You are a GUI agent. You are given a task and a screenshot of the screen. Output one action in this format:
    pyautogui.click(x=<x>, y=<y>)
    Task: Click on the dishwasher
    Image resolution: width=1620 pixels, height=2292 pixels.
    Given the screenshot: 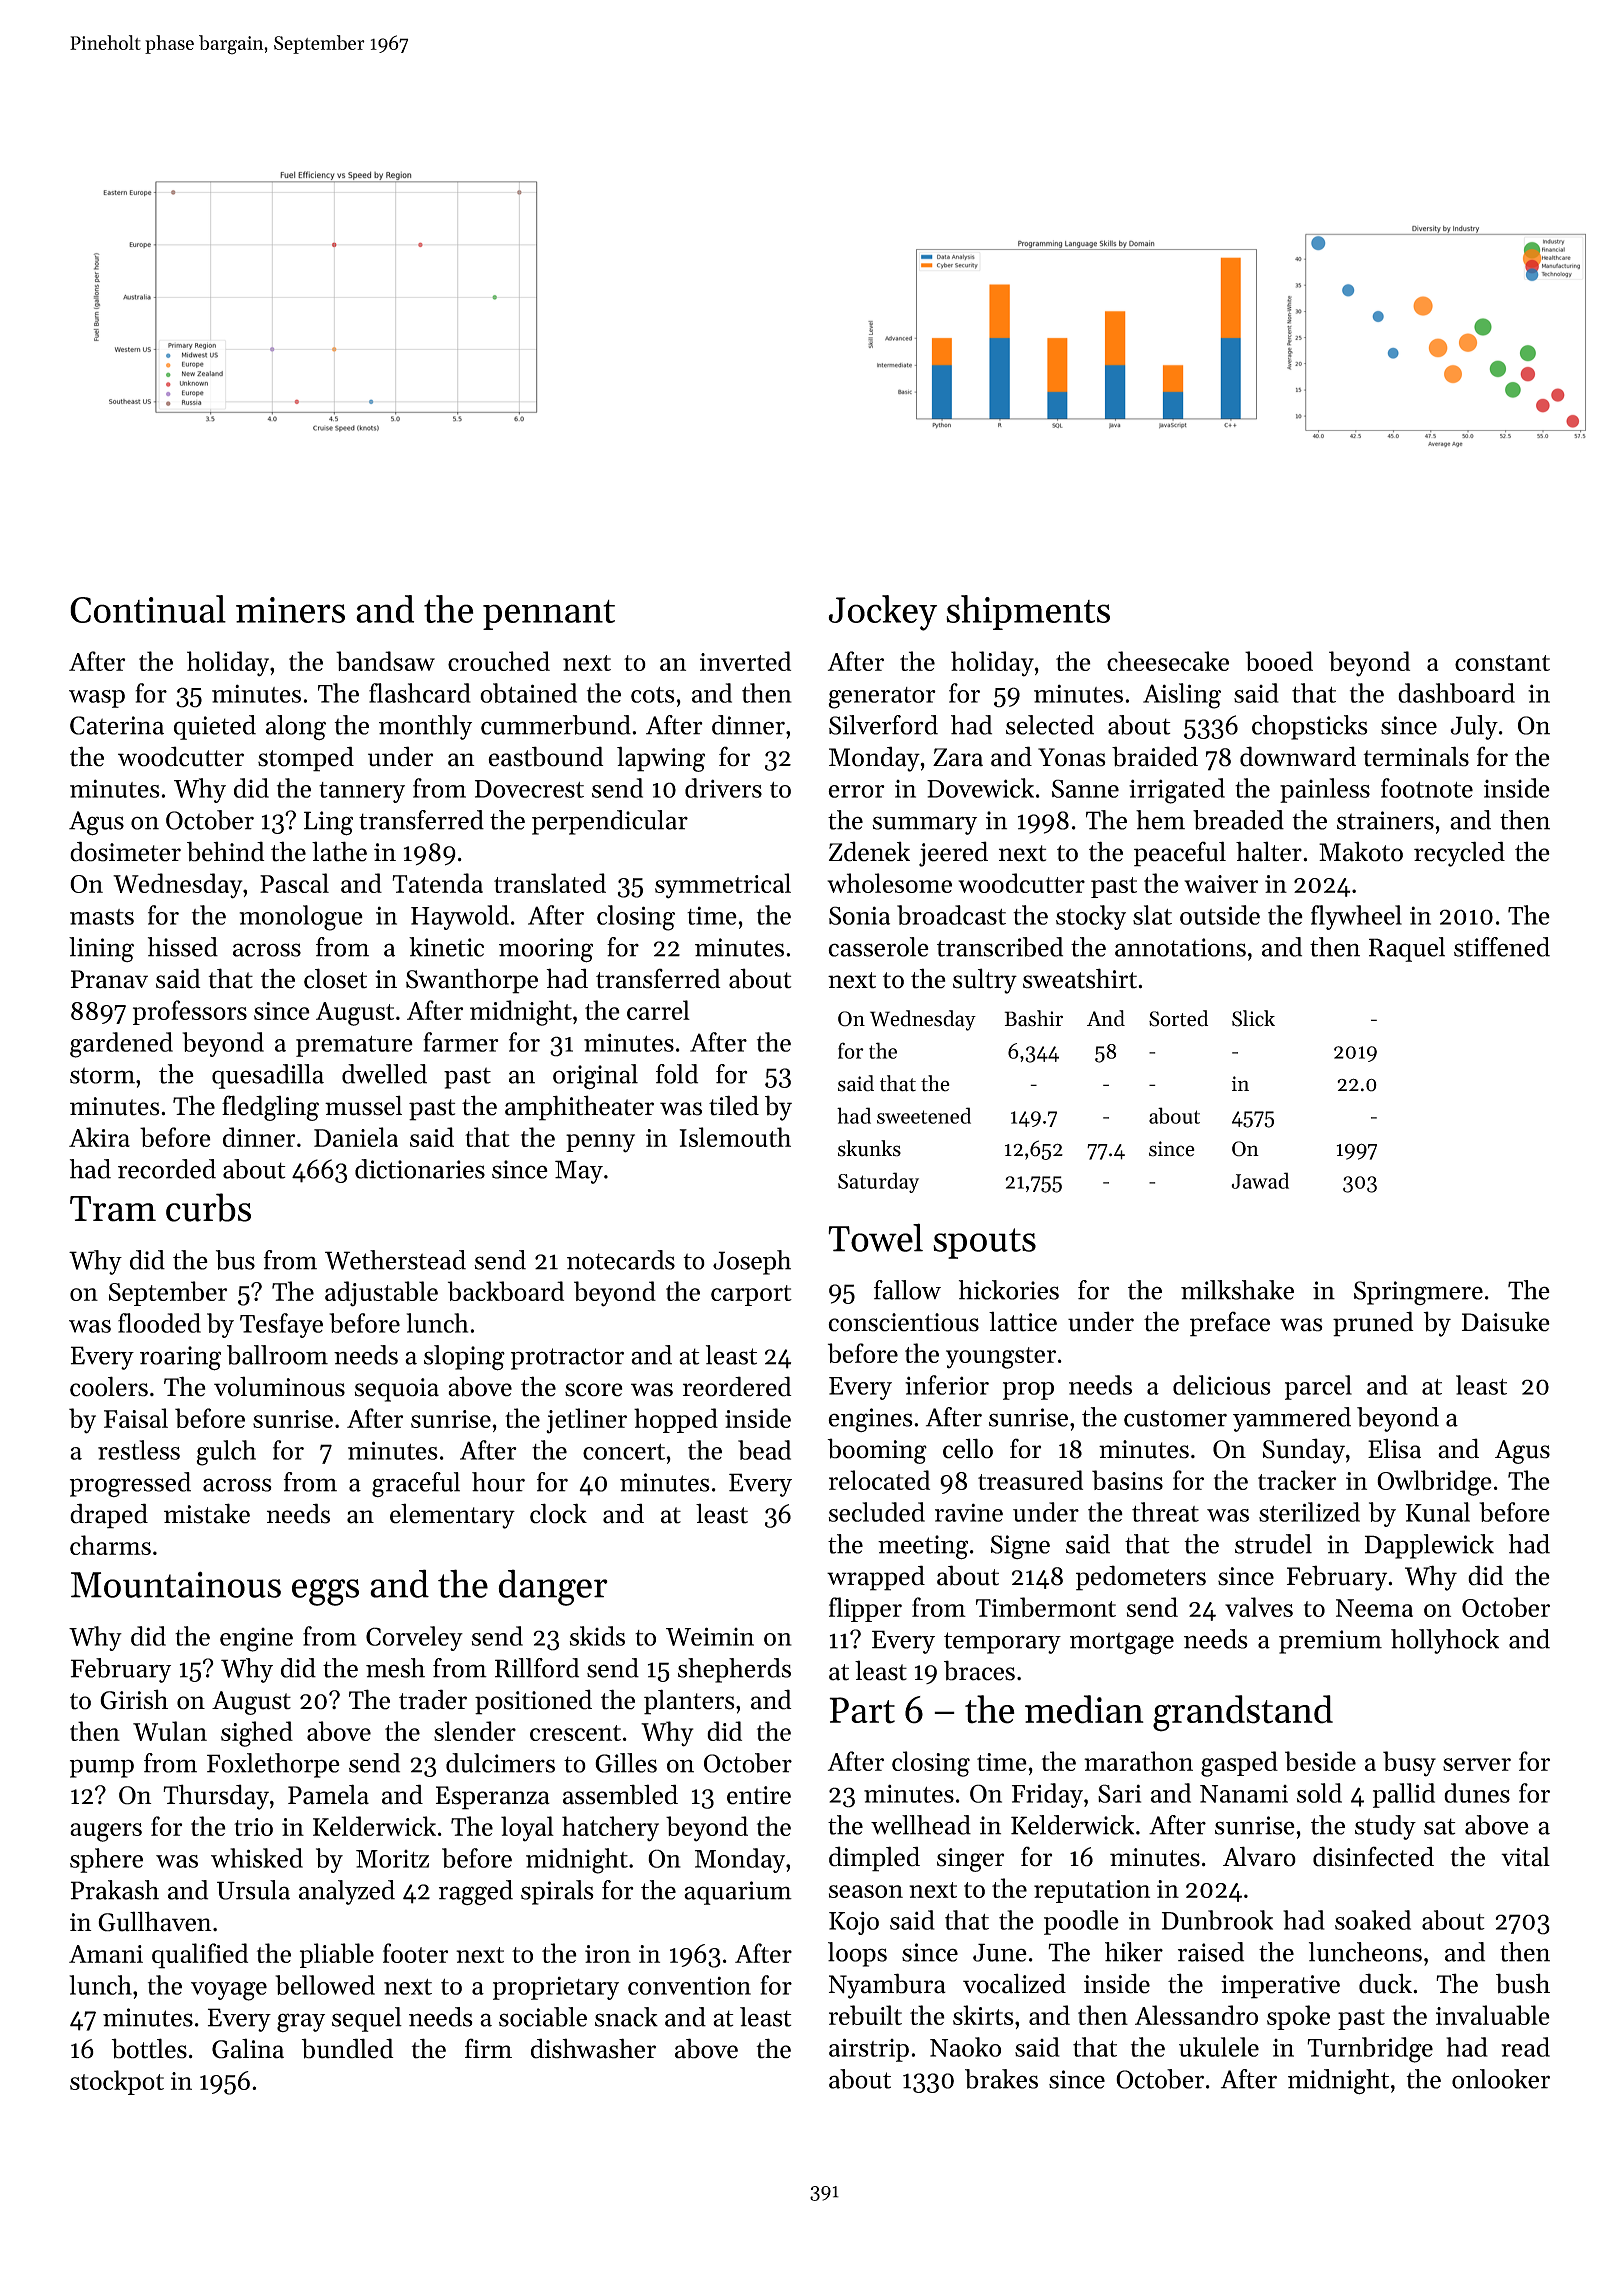 What is the action you would take?
    pyautogui.click(x=593, y=2048)
